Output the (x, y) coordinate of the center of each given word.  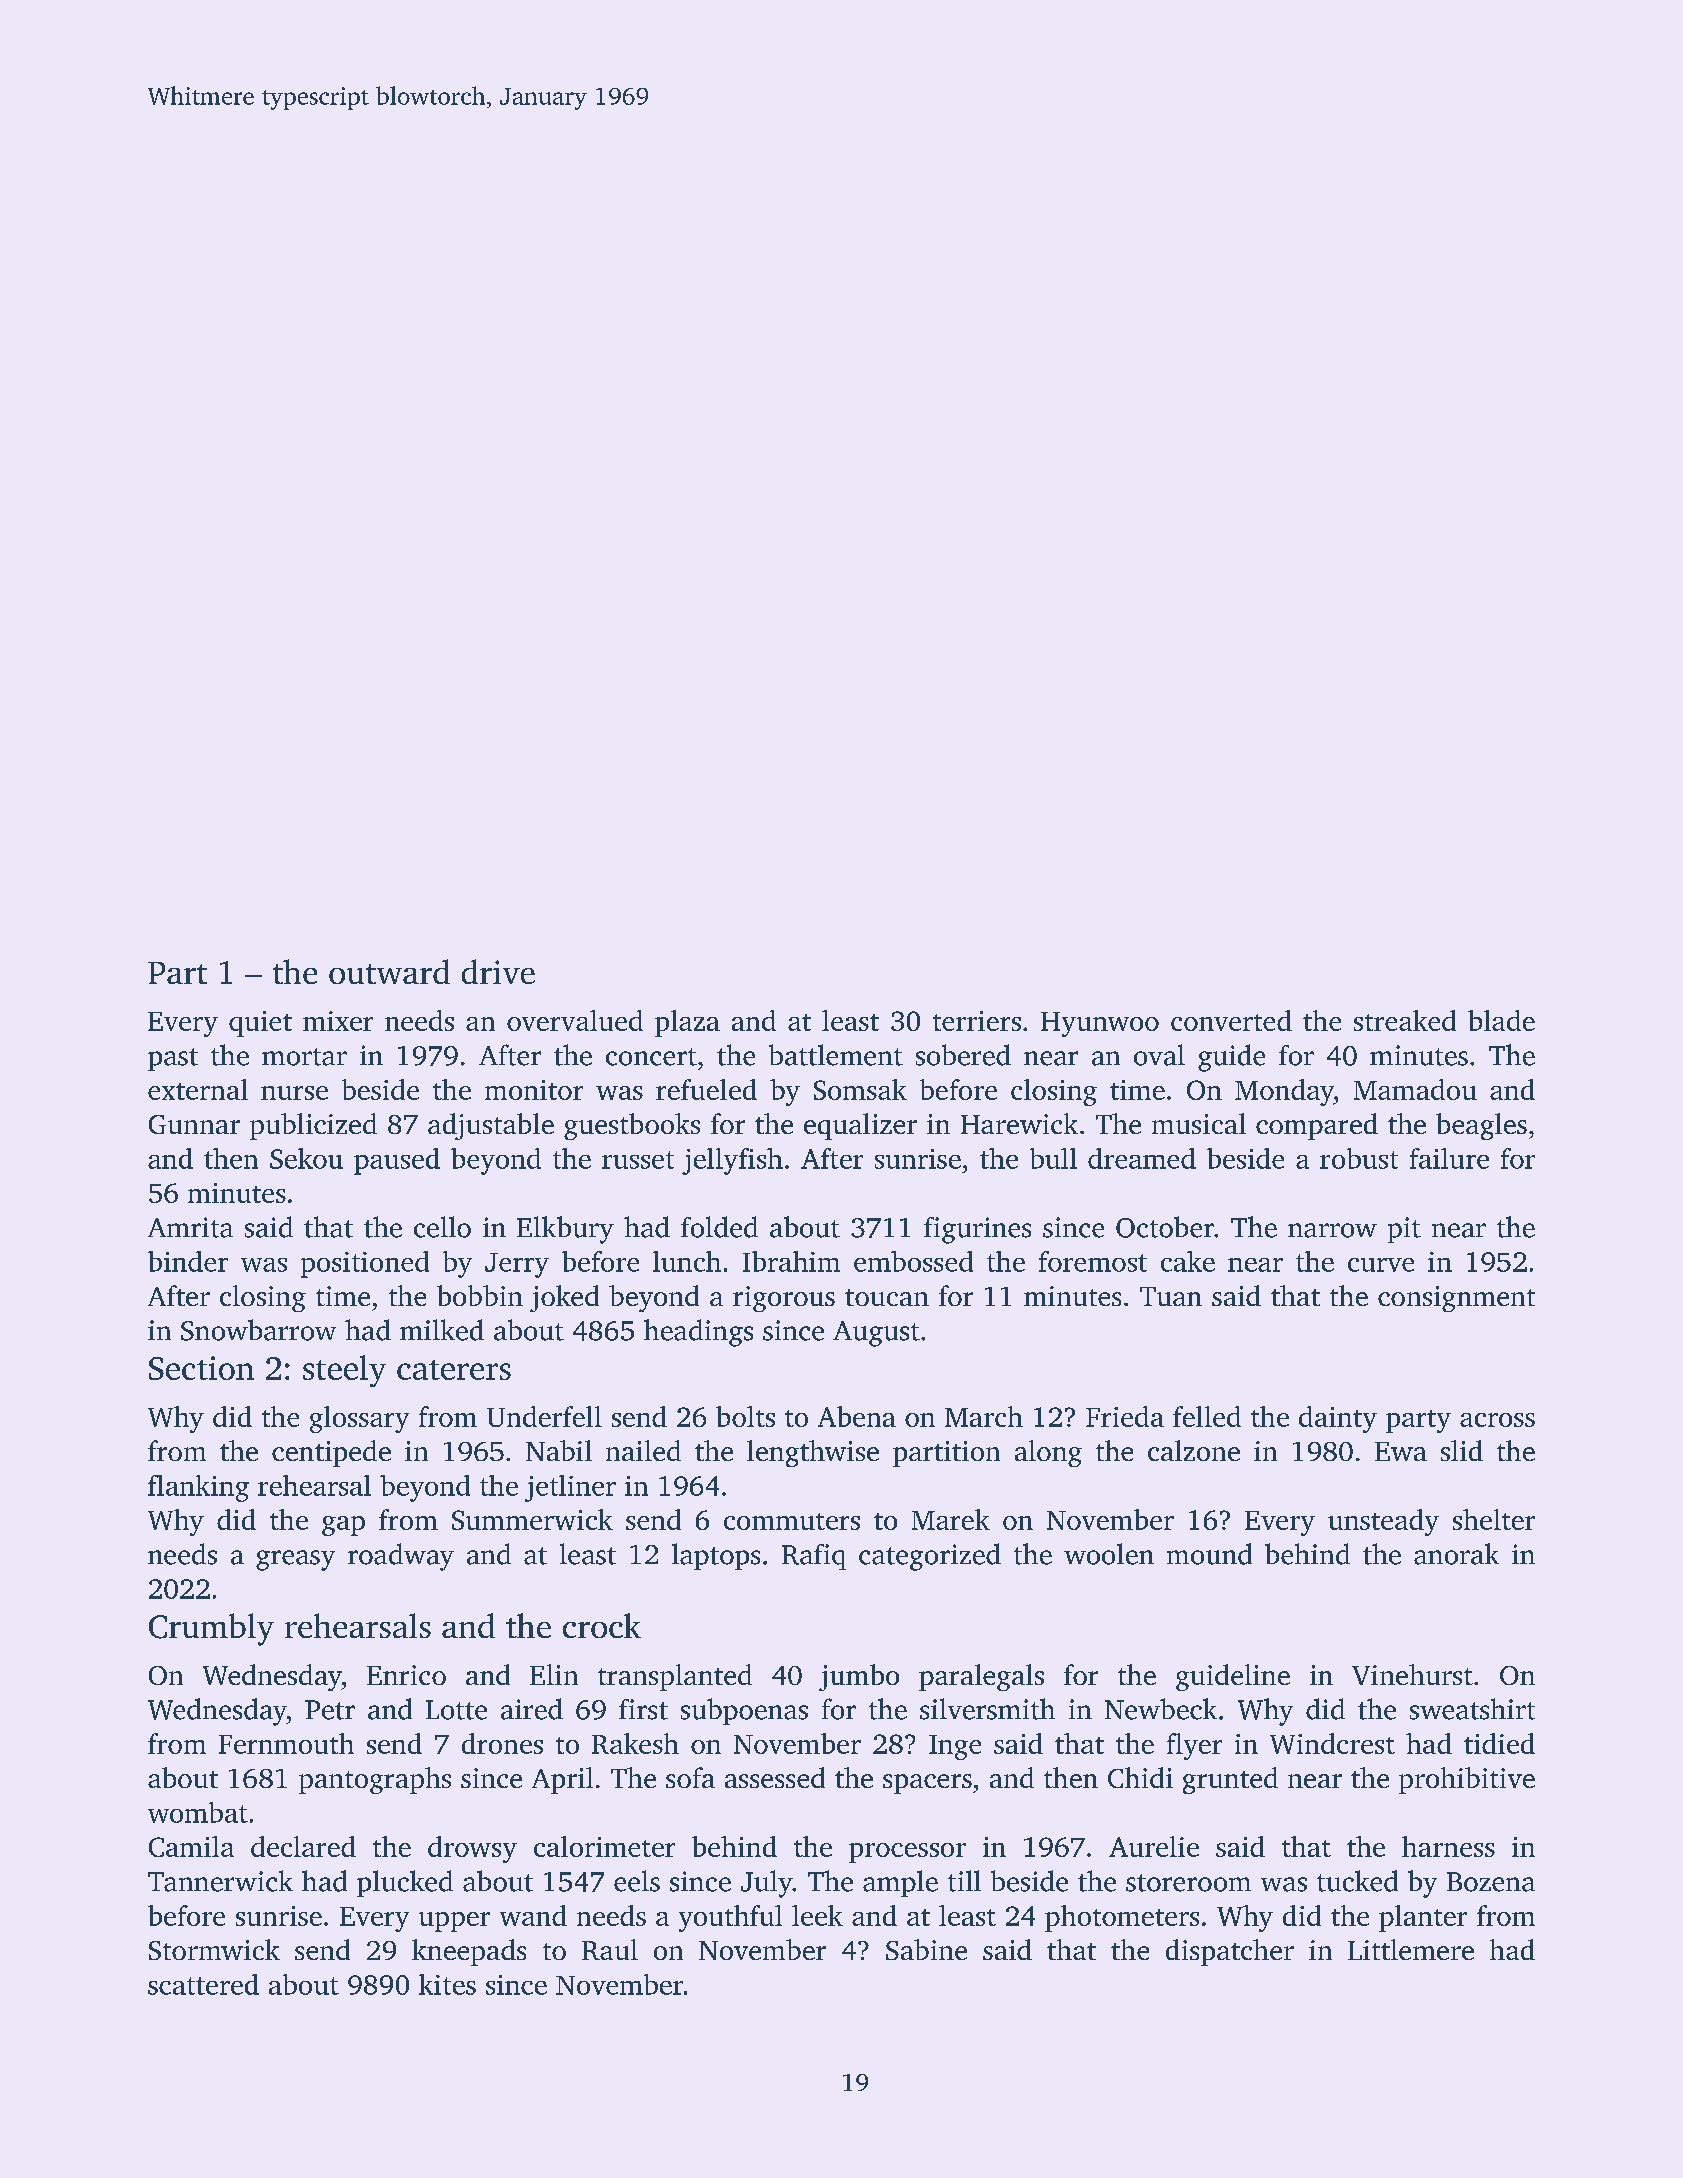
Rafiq (814, 1557)
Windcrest (1332, 1743)
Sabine (926, 1949)
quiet (260, 1024)
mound (1209, 1554)
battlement (836, 1055)
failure (1449, 1158)
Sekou (306, 1158)
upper (454, 1922)
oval (1159, 1055)
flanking (198, 1488)
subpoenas (744, 1711)
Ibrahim (791, 1261)
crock (602, 1625)
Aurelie (1154, 1846)
